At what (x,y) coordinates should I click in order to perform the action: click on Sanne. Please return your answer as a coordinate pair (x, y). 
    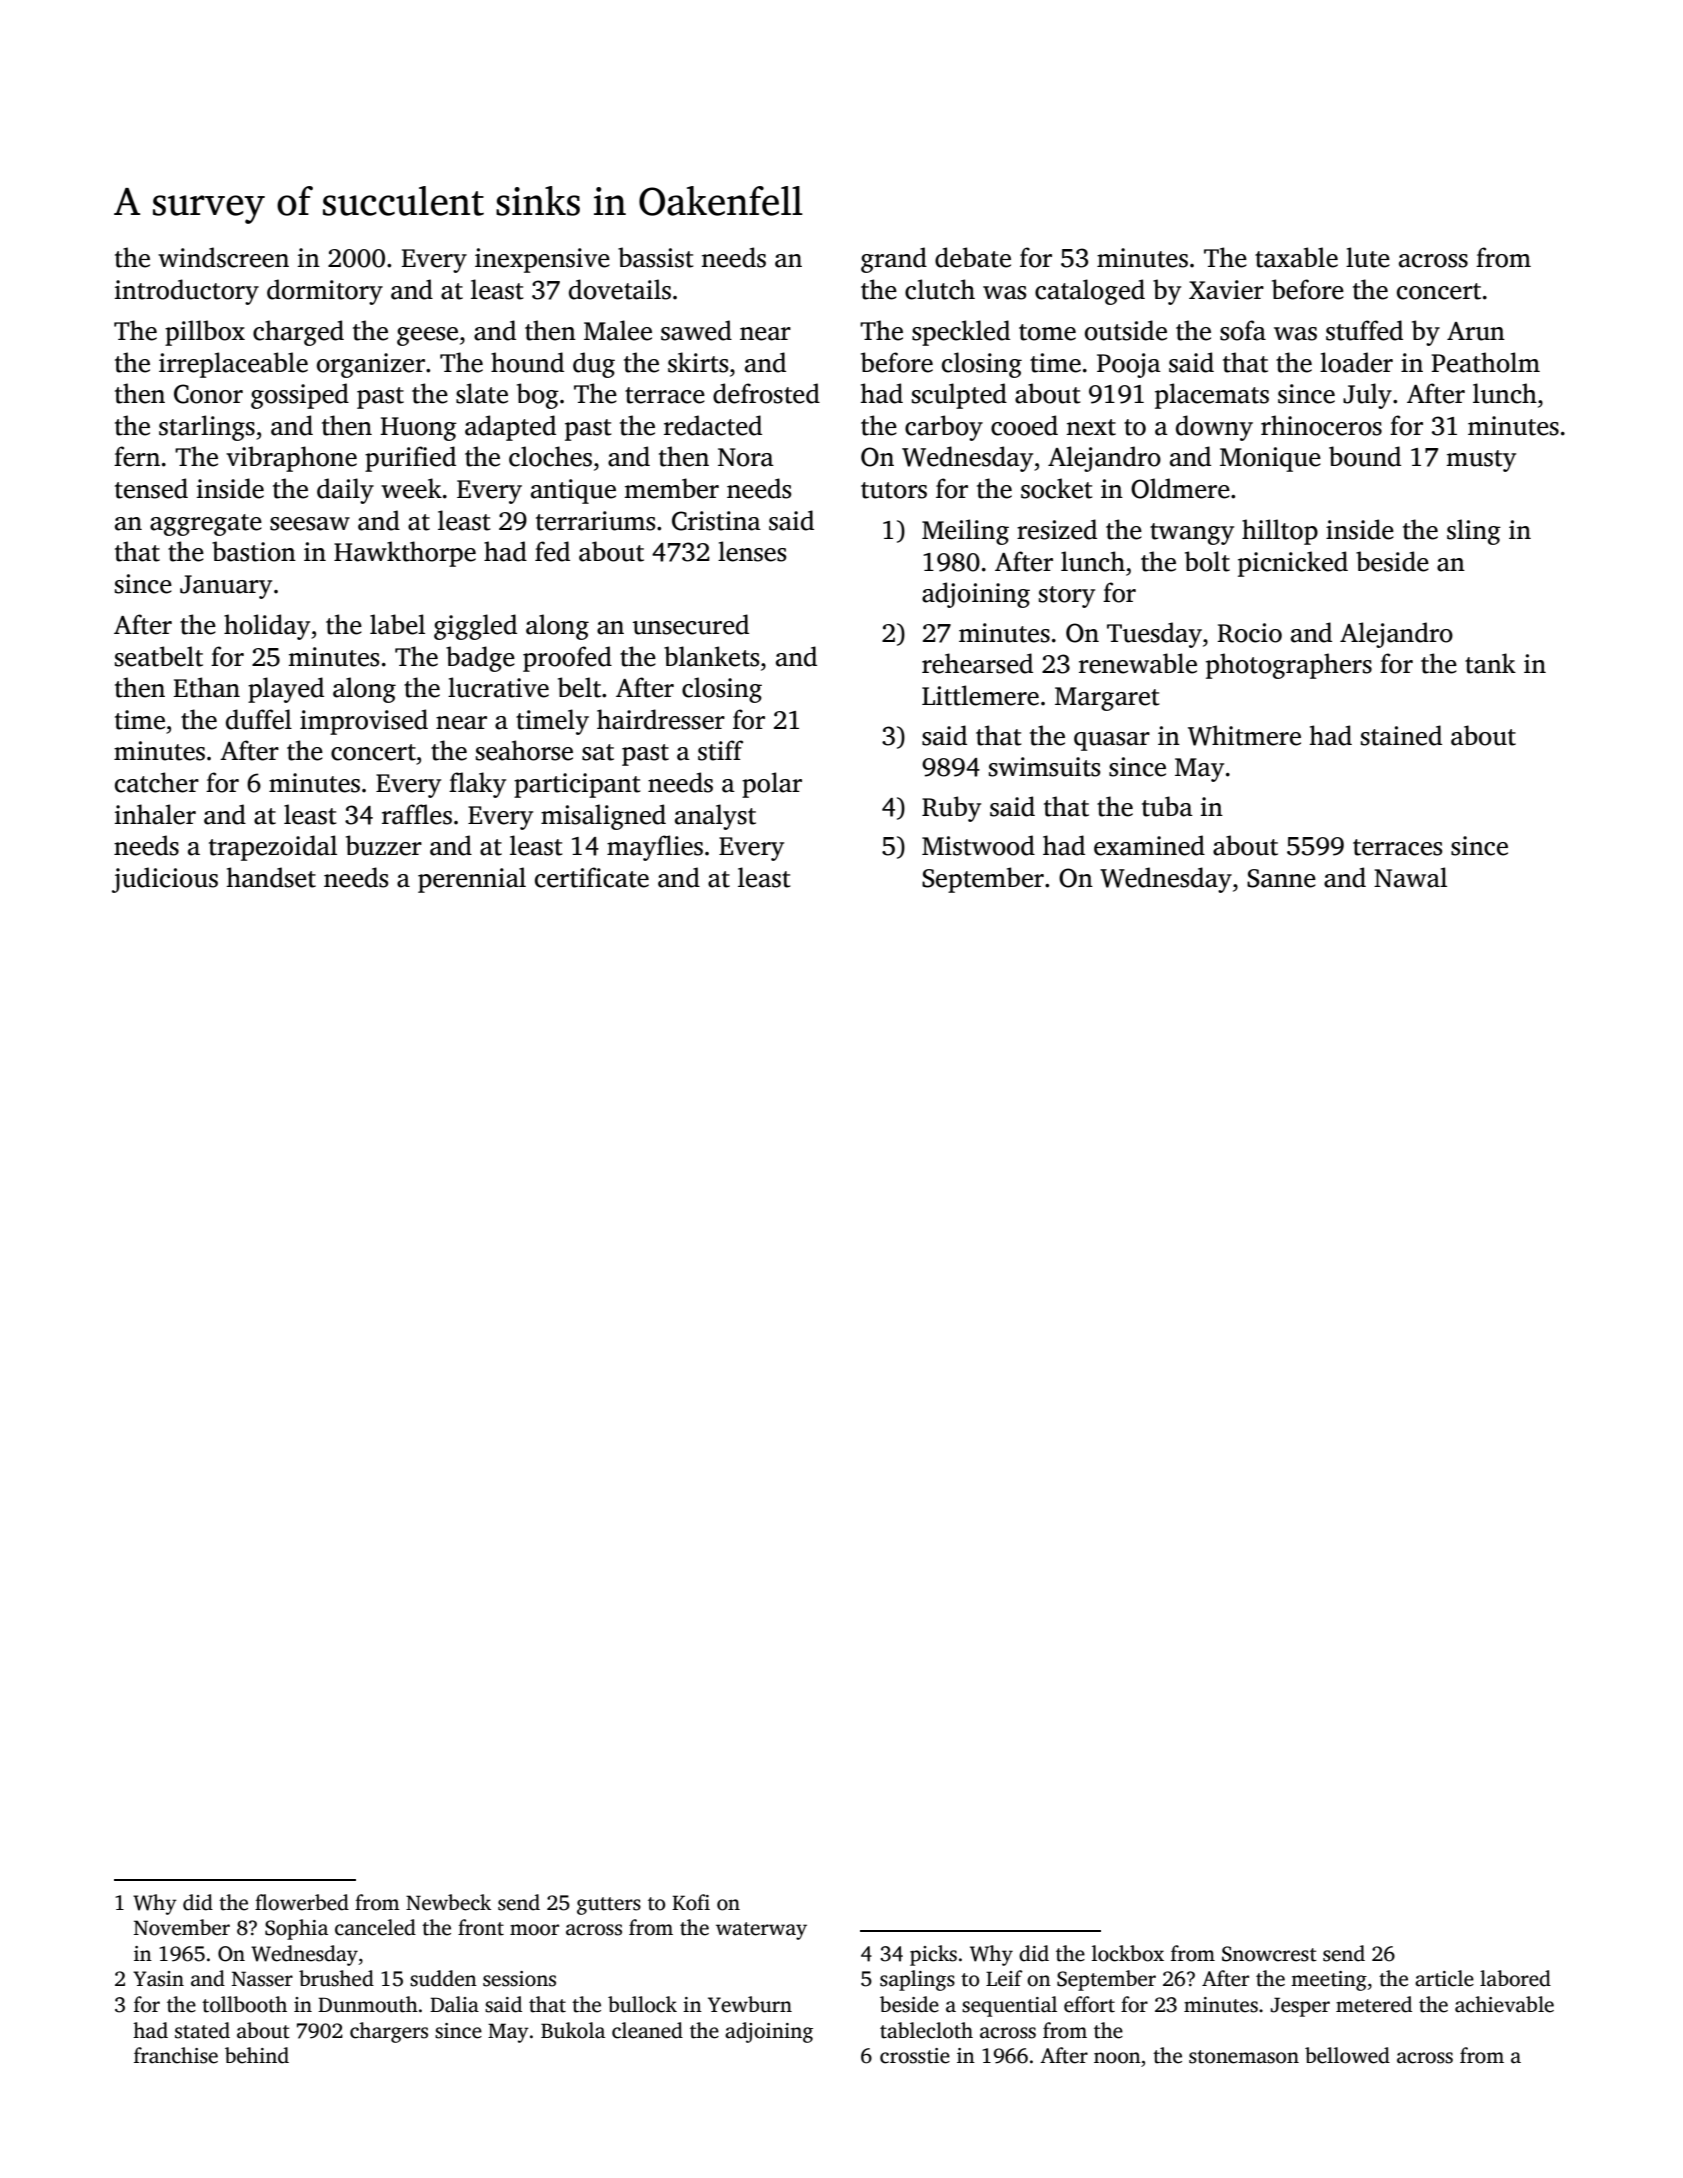
    Looking at the image, I should click on (1281, 878).
